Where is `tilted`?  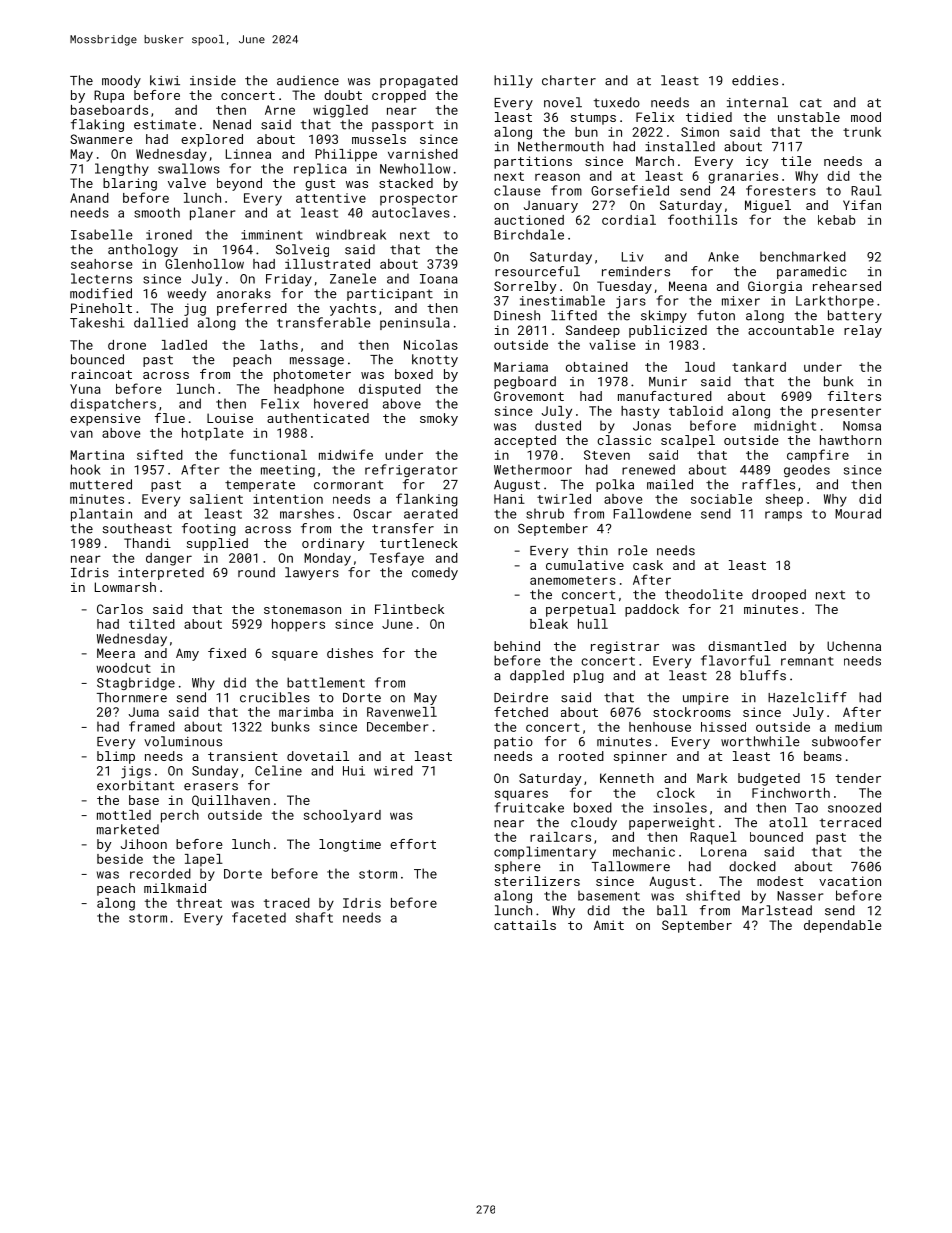
tilted is located at coordinates (152, 624).
